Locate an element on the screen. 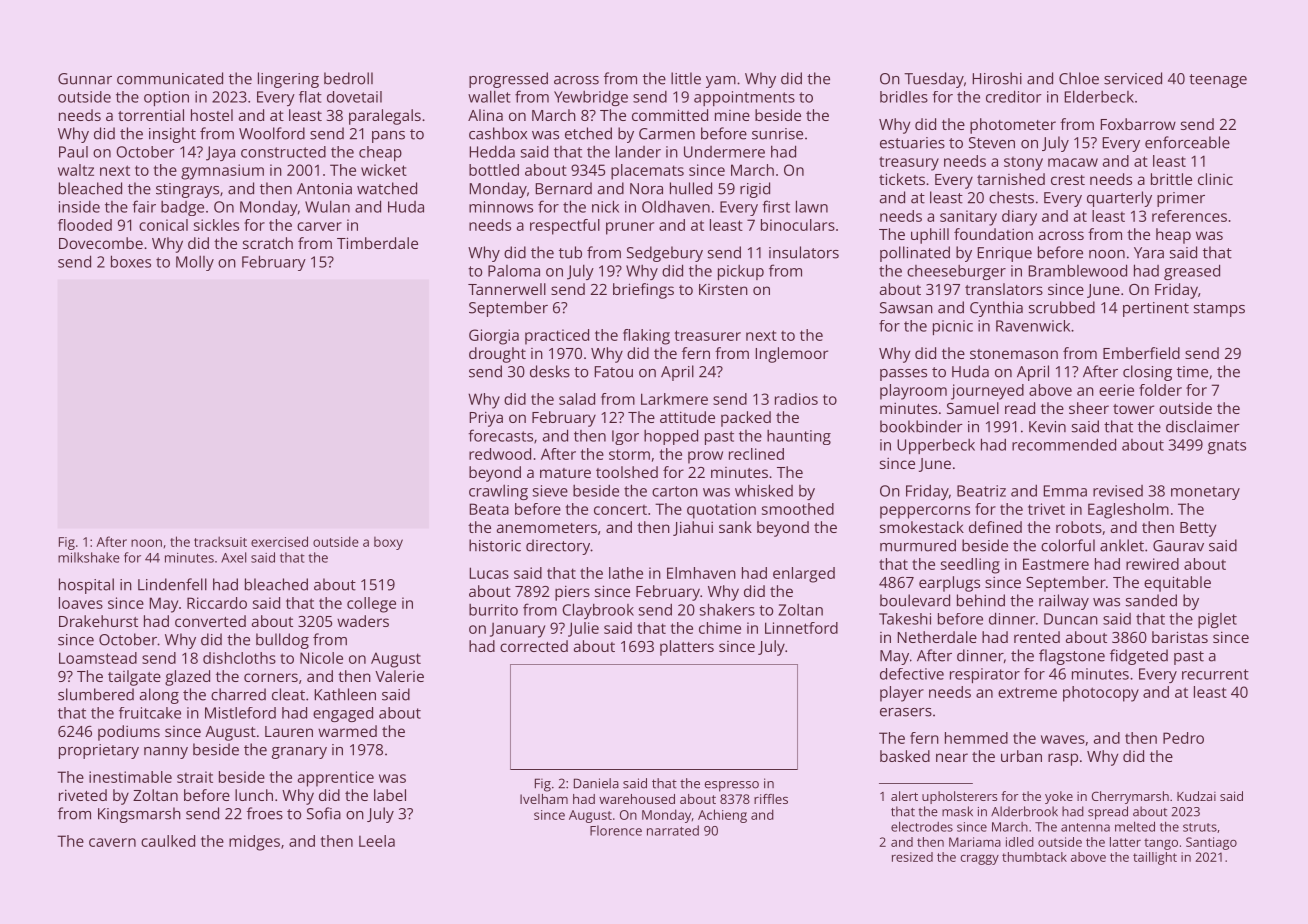 The height and width of the screenshot is (924, 1308). paralegals is located at coordinates (385, 117).
